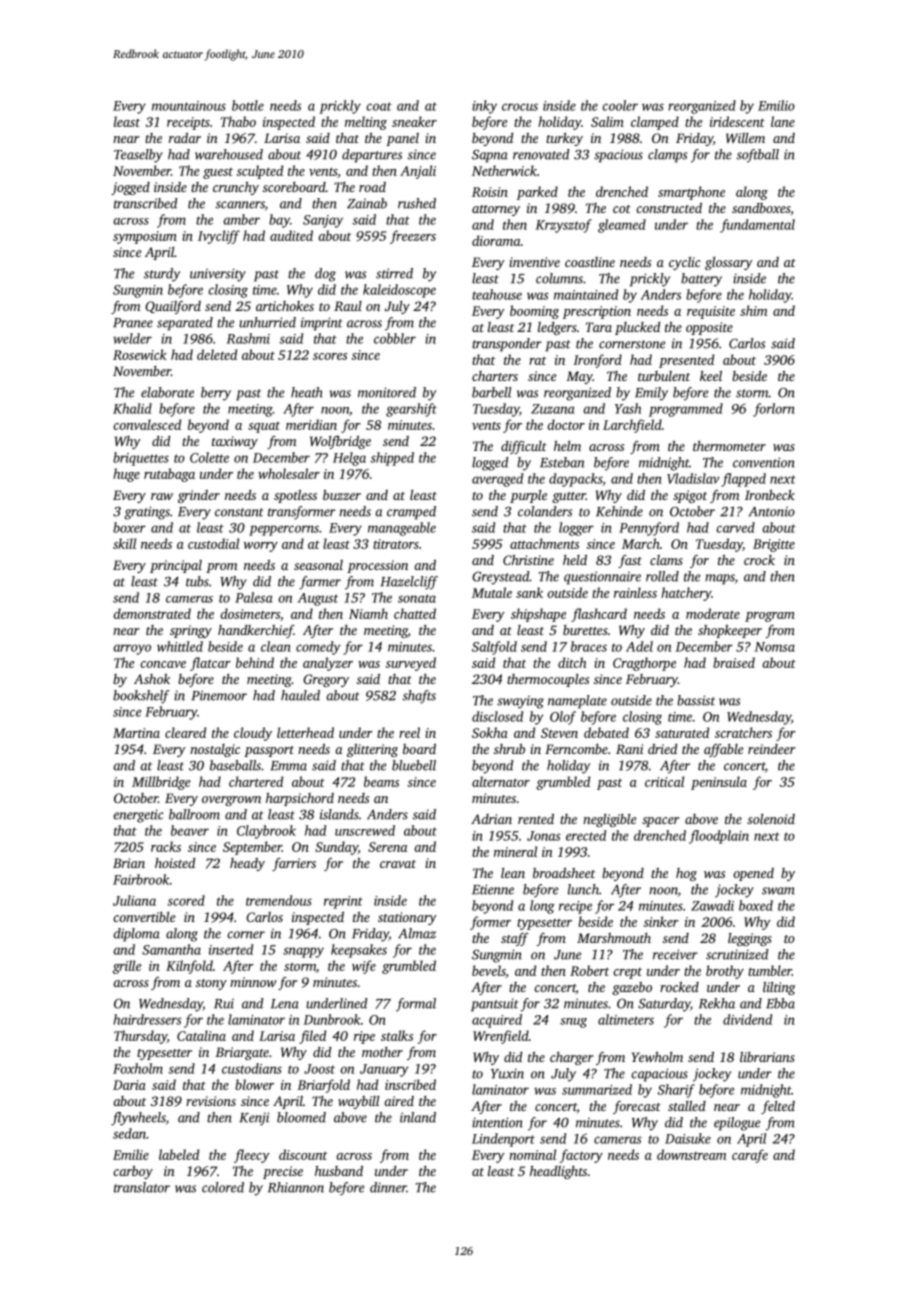 The image size is (908, 1316). I want to click on cooler, so click(620, 105).
